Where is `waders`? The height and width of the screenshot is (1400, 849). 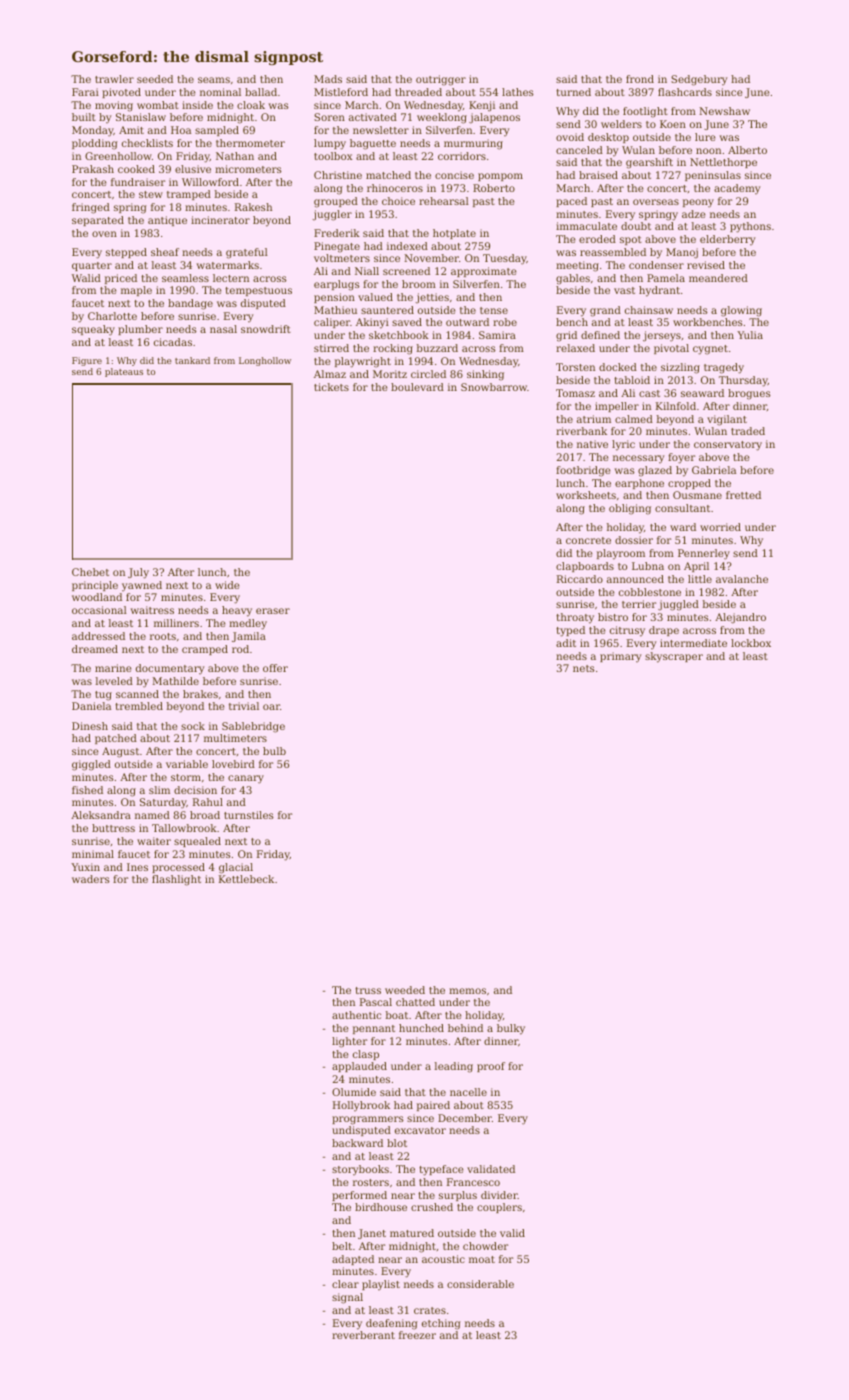 waders is located at coordinates (91, 879).
